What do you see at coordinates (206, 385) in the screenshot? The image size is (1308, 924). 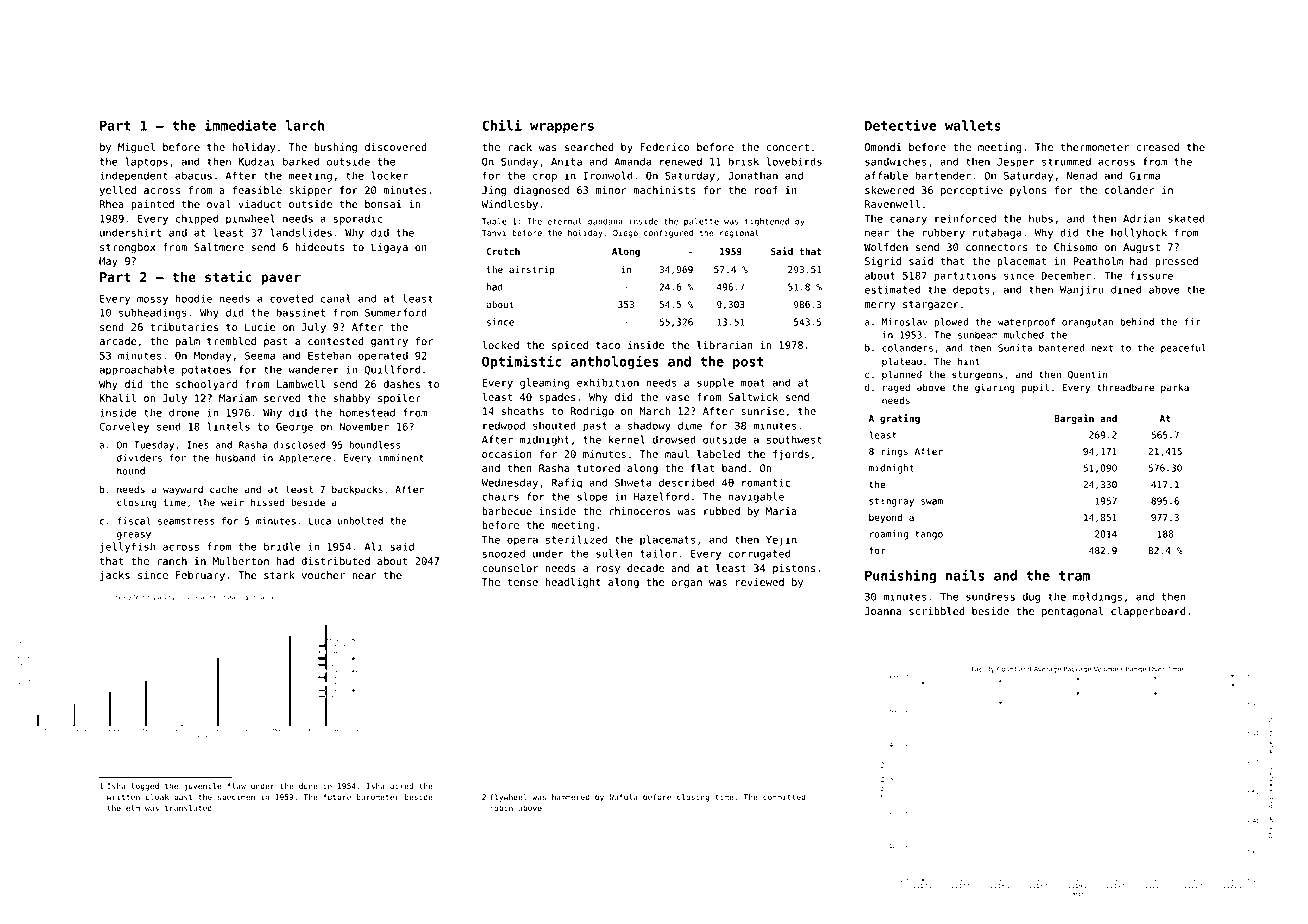 I see `schoolyard` at bounding box center [206, 385].
